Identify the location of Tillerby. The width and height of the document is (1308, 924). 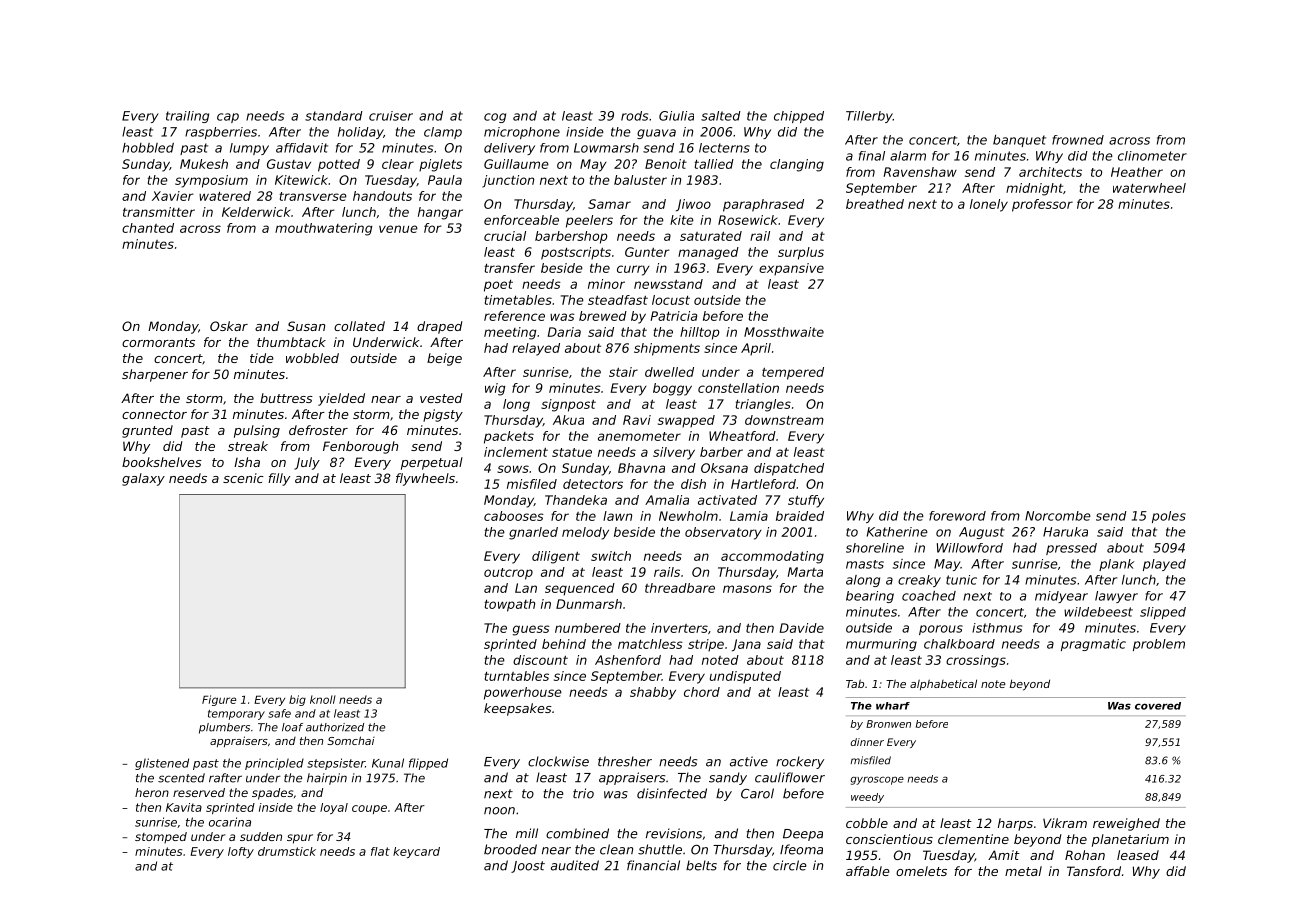
(869, 117).
